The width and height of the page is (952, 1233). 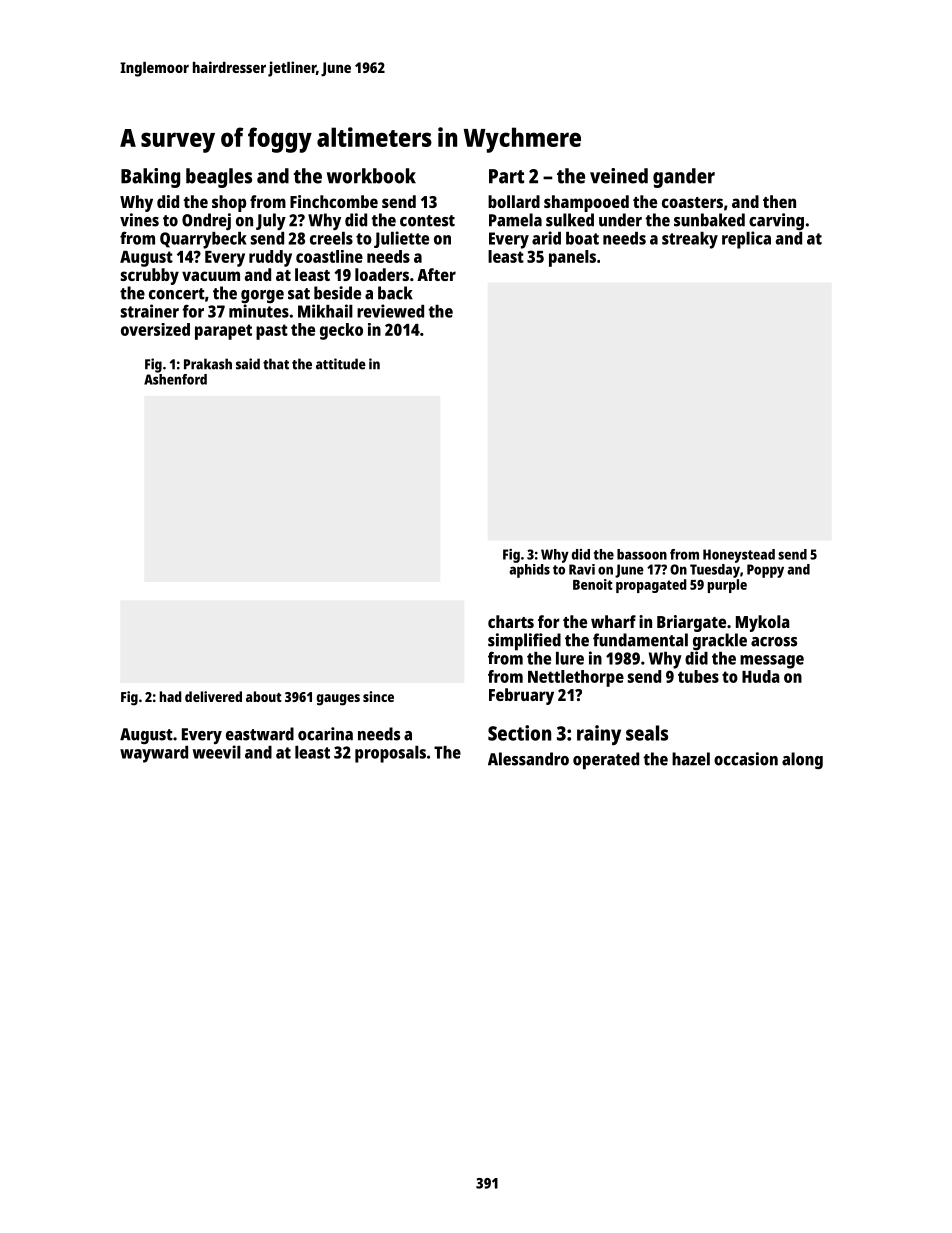 What do you see at coordinates (276, 364) in the page?
I see `that` at bounding box center [276, 364].
